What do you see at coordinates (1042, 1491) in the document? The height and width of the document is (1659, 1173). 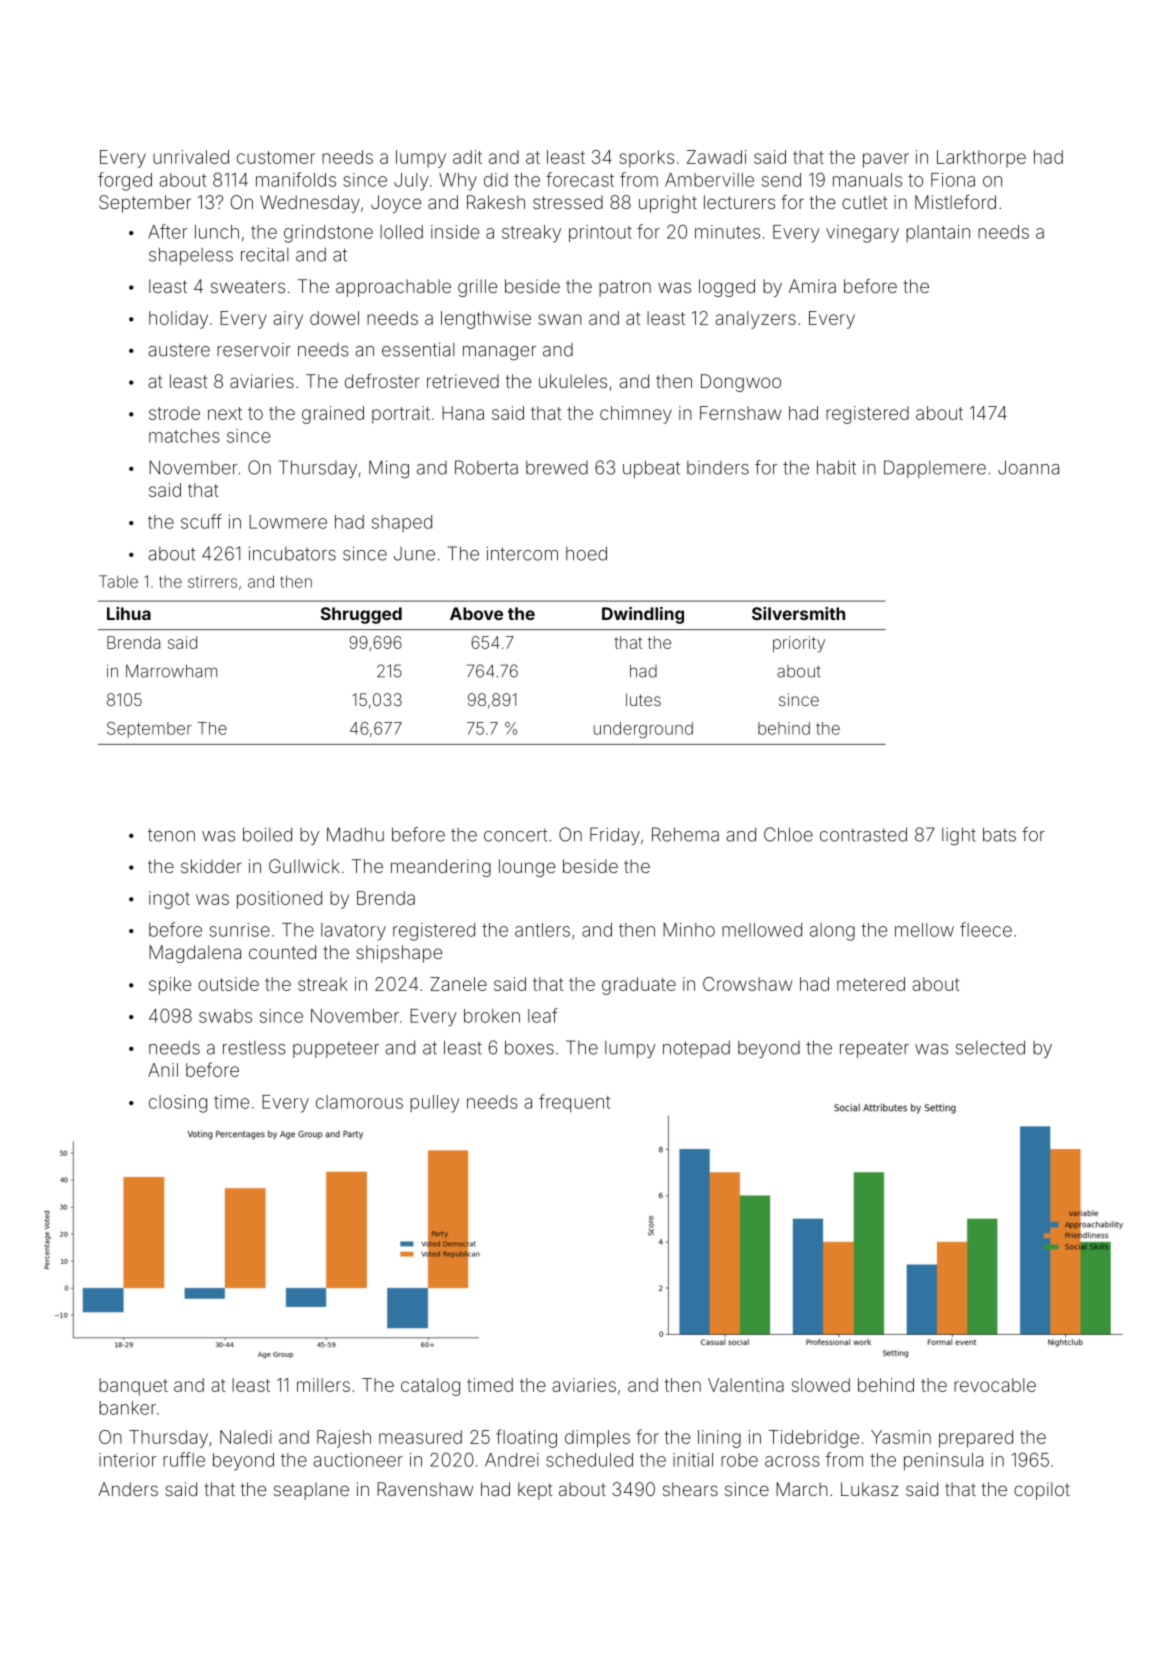 I see `copilot` at bounding box center [1042, 1491].
